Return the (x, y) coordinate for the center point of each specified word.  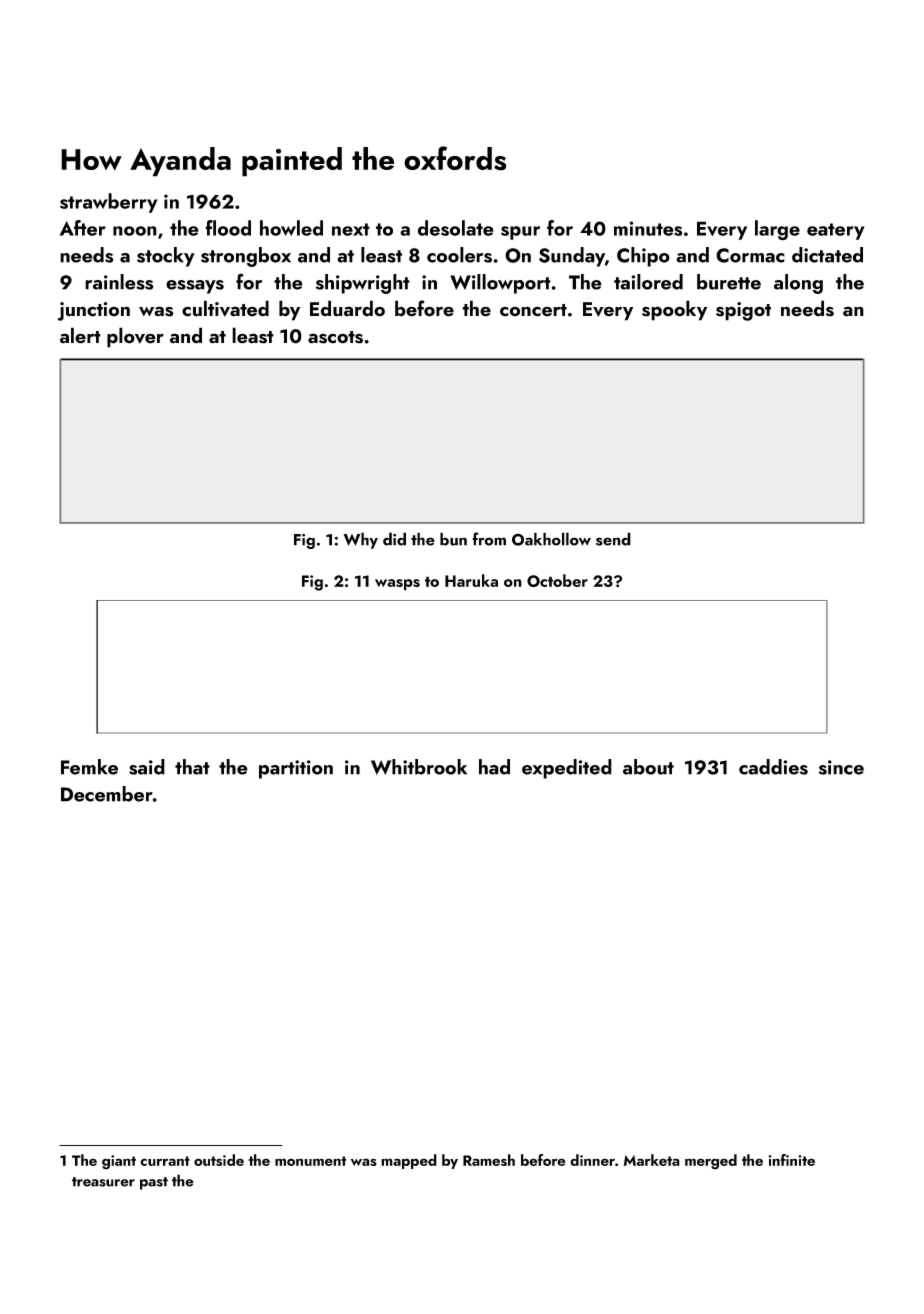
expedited (567, 769)
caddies (773, 767)
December (107, 794)
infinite (791, 1160)
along (798, 284)
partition (296, 769)
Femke (89, 767)
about (648, 767)
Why (360, 540)
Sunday (572, 257)
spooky (674, 310)
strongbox (246, 257)
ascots (335, 337)
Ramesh (489, 1160)
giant (119, 1162)
